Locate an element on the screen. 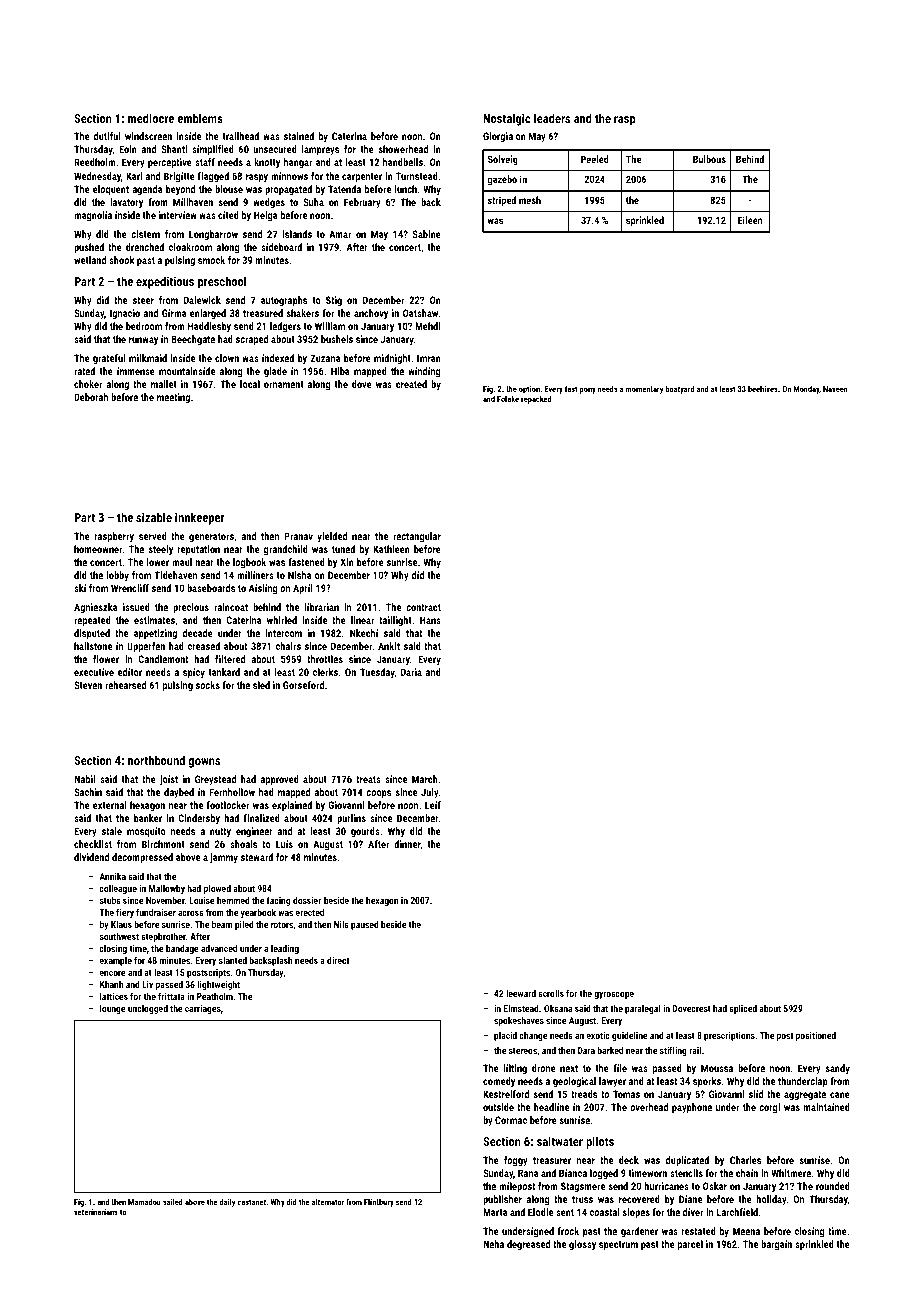 The image size is (924, 1308). Neha is located at coordinates (493, 1244).
